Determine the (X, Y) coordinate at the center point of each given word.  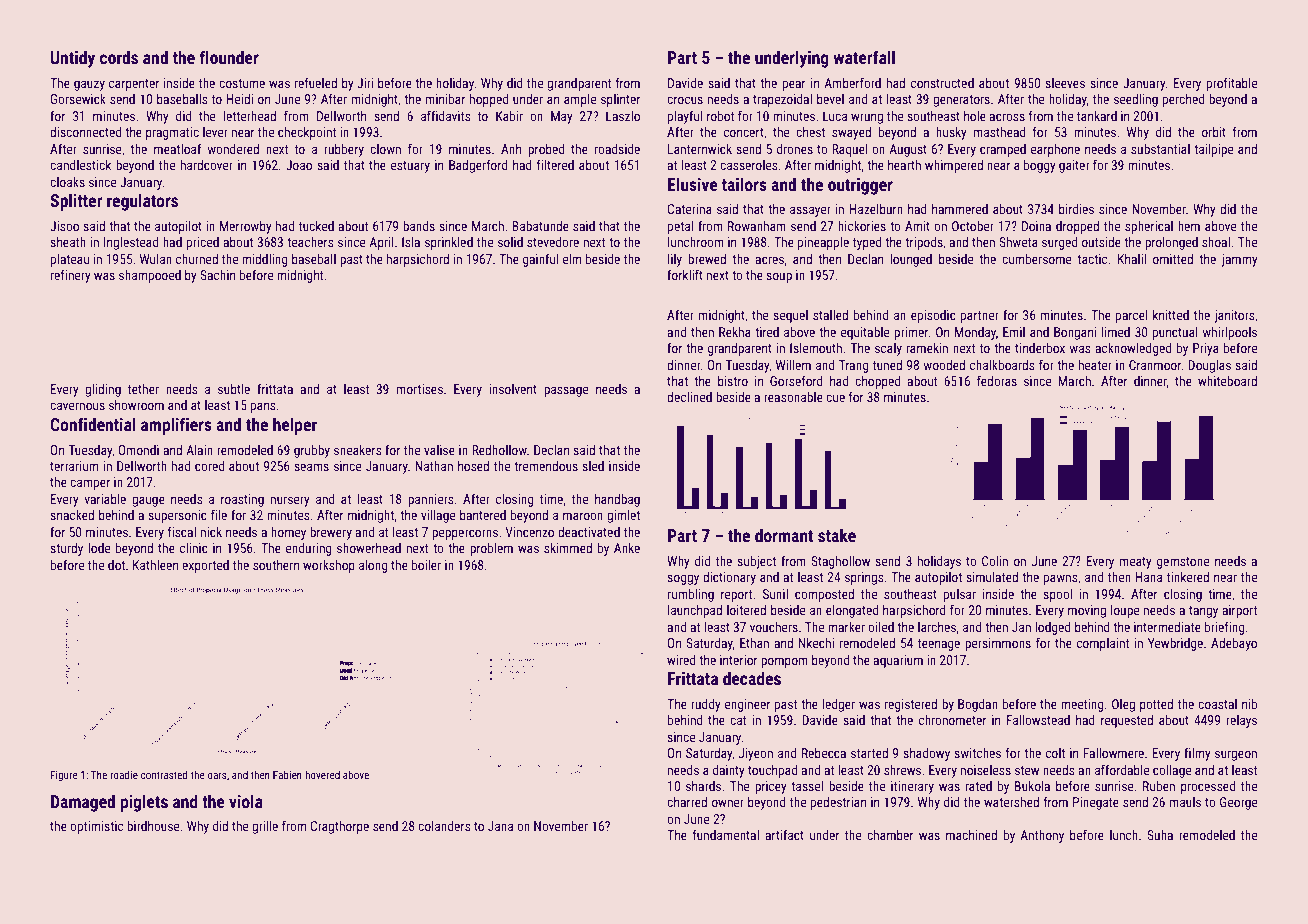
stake (837, 535)
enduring (309, 549)
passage (566, 391)
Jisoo (64, 226)
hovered (322, 774)
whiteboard (1227, 381)
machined (971, 835)
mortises (420, 389)
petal (680, 227)
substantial (1160, 149)
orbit (1214, 132)
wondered (233, 149)
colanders (444, 826)
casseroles (748, 165)
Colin (995, 561)
